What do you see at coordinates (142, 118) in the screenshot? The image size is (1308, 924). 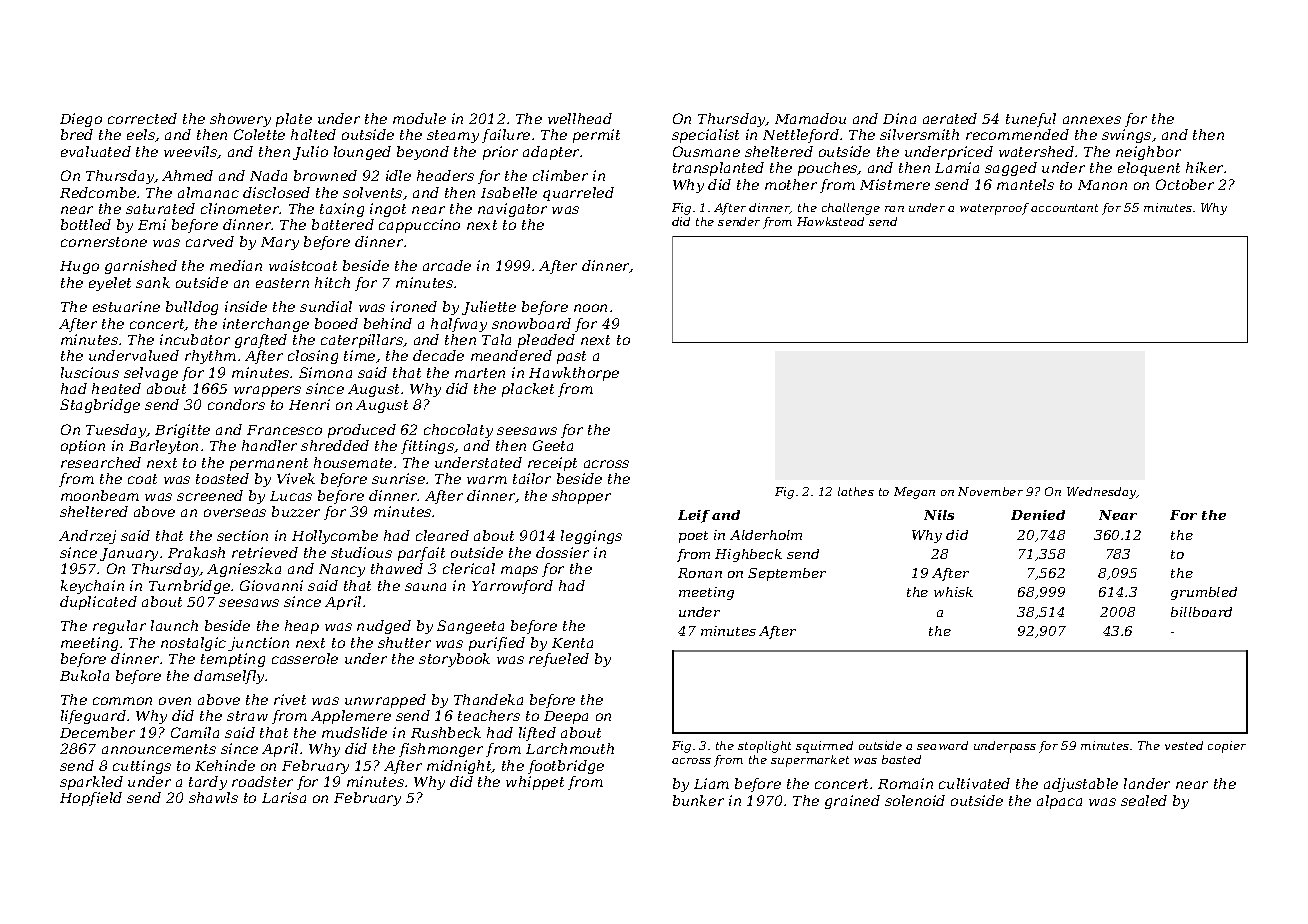 I see `corrected` at bounding box center [142, 118].
